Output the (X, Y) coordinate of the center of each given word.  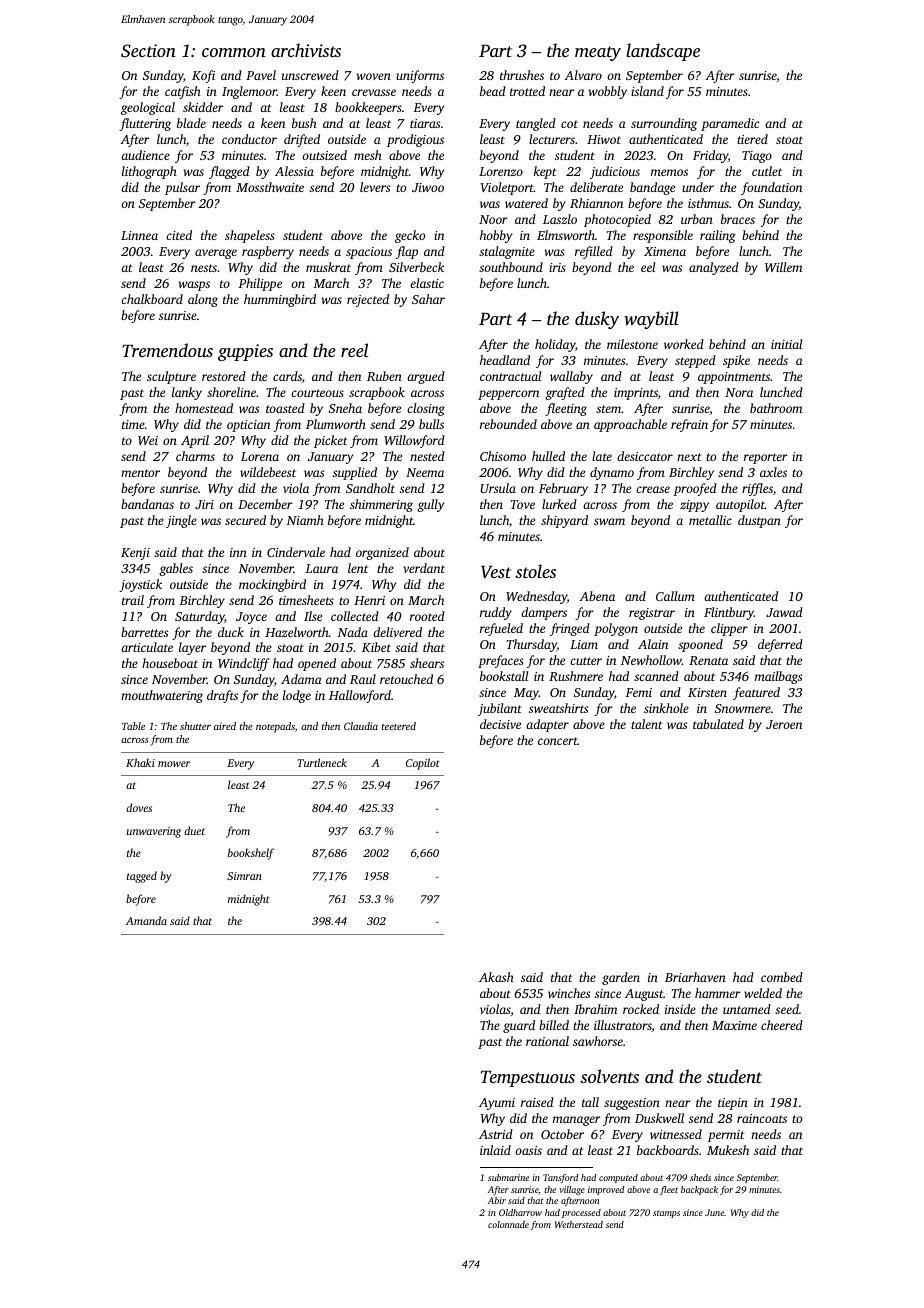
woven (374, 76)
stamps (666, 1214)
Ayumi (497, 1104)
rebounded (508, 424)
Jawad (784, 612)
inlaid (495, 1150)
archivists (306, 50)
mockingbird (272, 585)
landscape (663, 52)
